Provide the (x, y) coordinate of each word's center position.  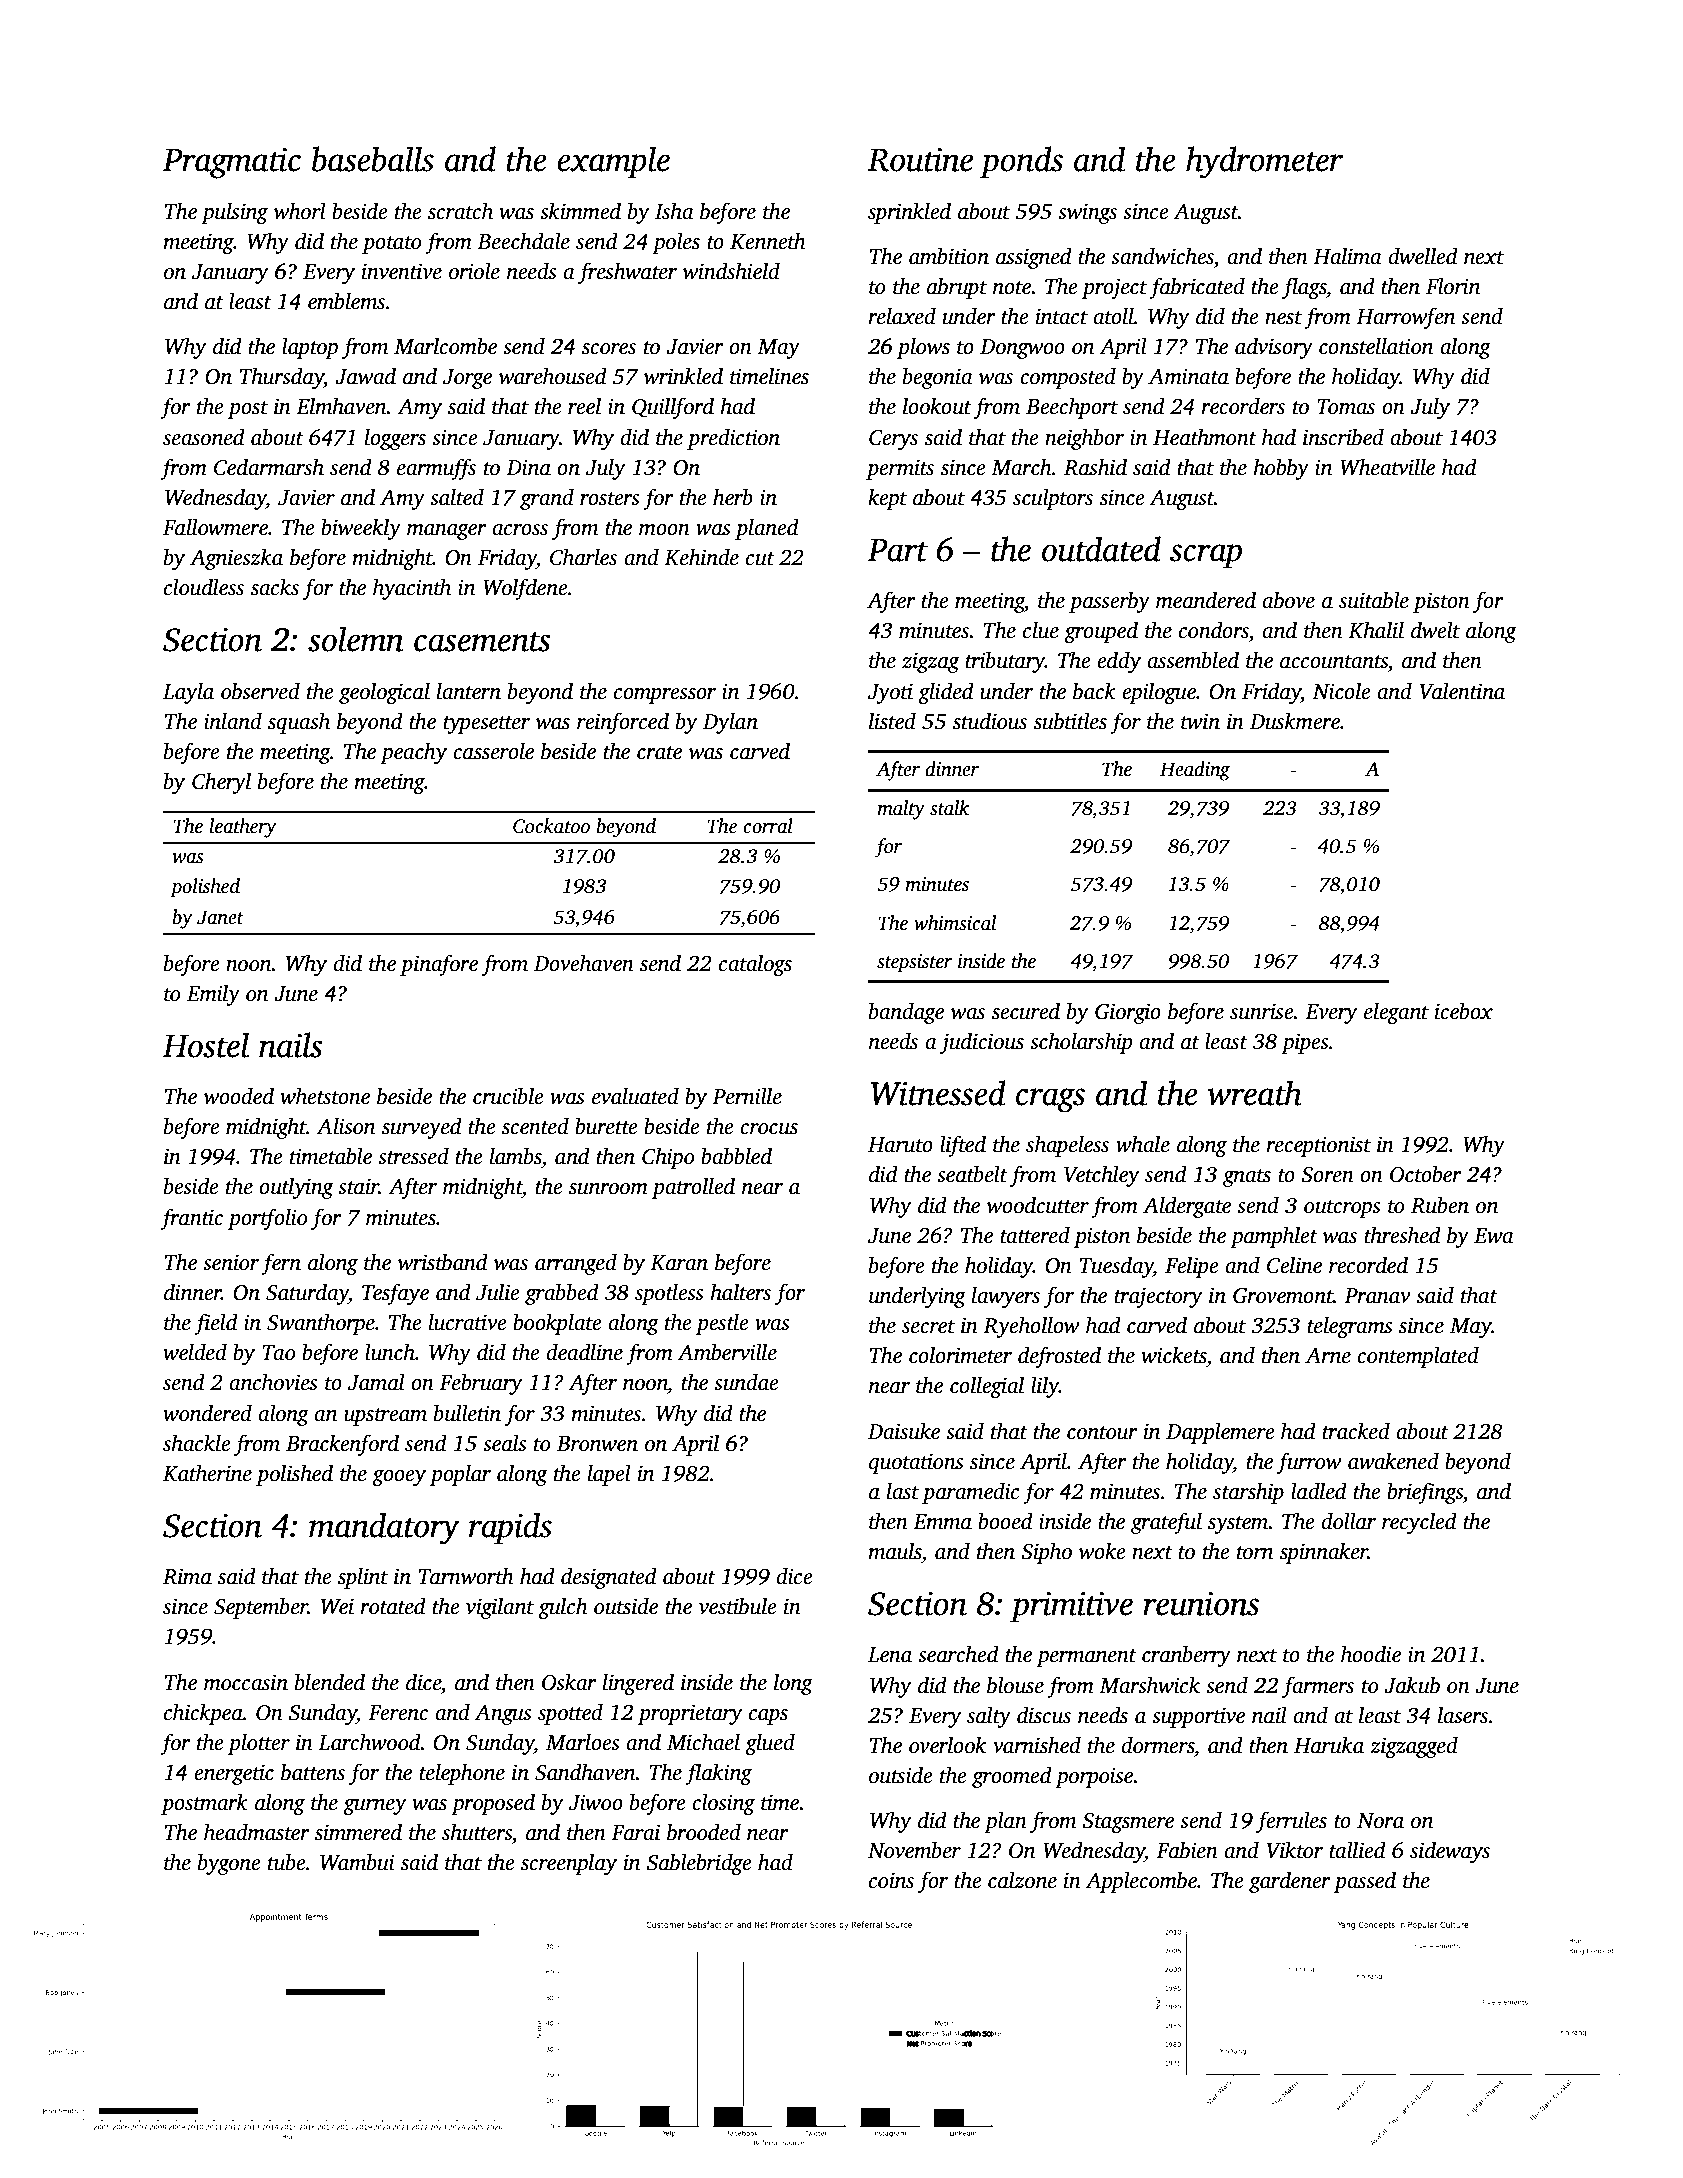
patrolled (693, 1188)
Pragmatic (231, 163)
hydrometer (1264, 162)
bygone (229, 1864)
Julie (497, 1292)
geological (384, 693)
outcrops (1342, 1209)
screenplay (569, 1864)
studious (990, 721)
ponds (1021, 162)
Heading (1195, 771)
